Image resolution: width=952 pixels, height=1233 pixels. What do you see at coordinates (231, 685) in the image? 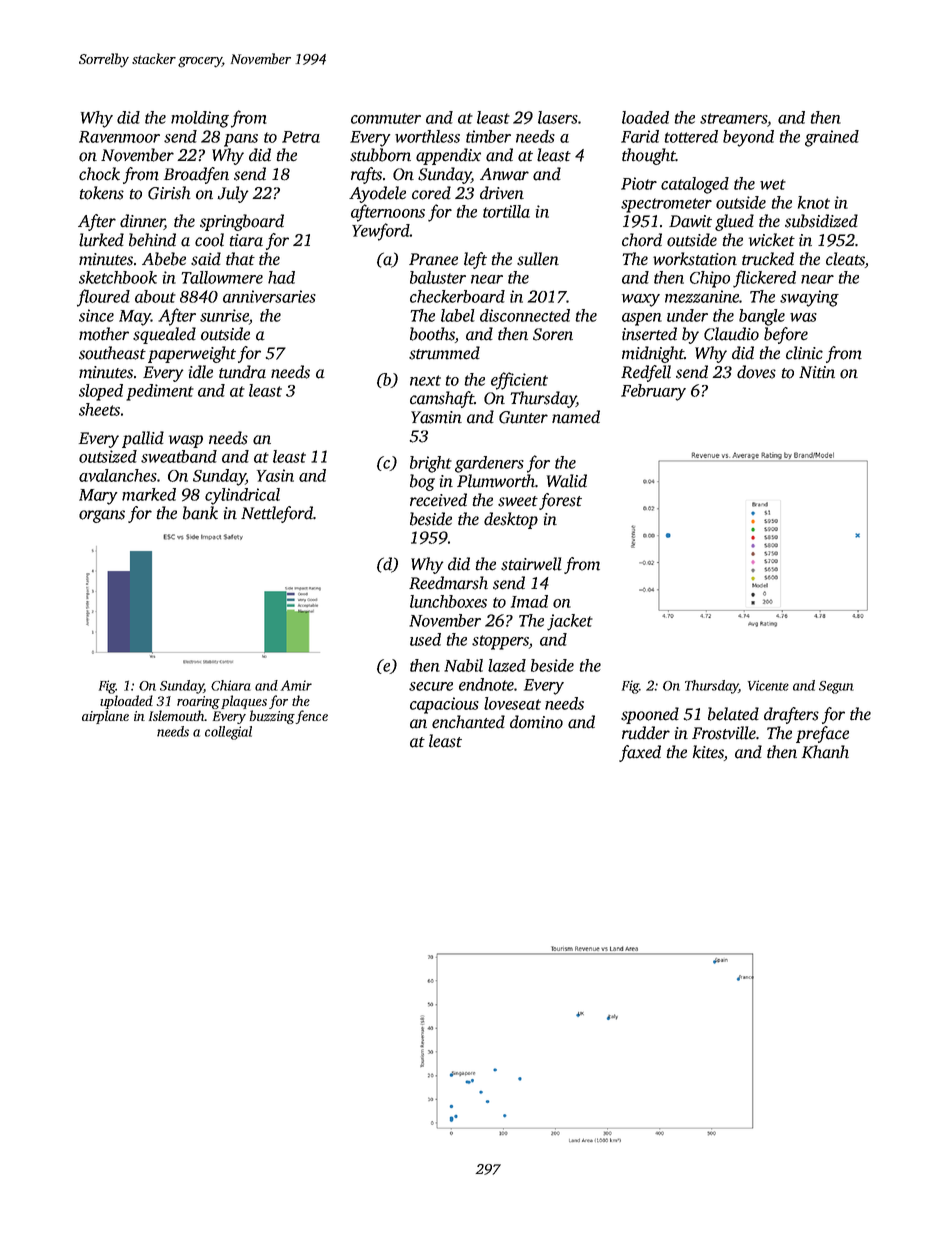
I see `Chiara` at bounding box center [231, 685].
